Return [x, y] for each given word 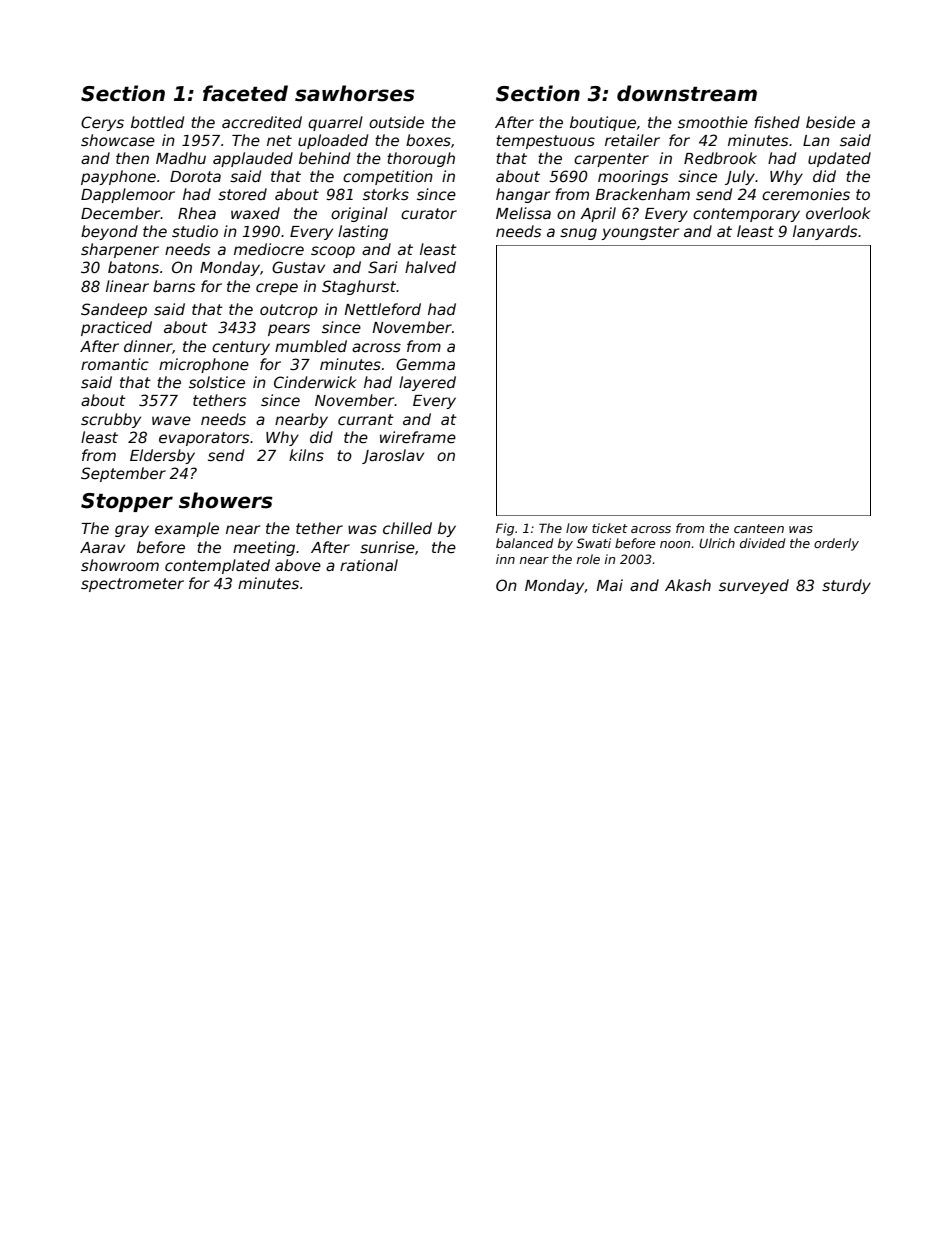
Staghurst [359, 287]
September [123, 474]
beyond [109, 232]
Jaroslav [393, 456]
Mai [609, 585]
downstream [687, 93]
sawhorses [355, 93]
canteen [759, 528]
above [298, 565]
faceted [245, 93]
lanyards [825, 232]
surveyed [754, 586]
